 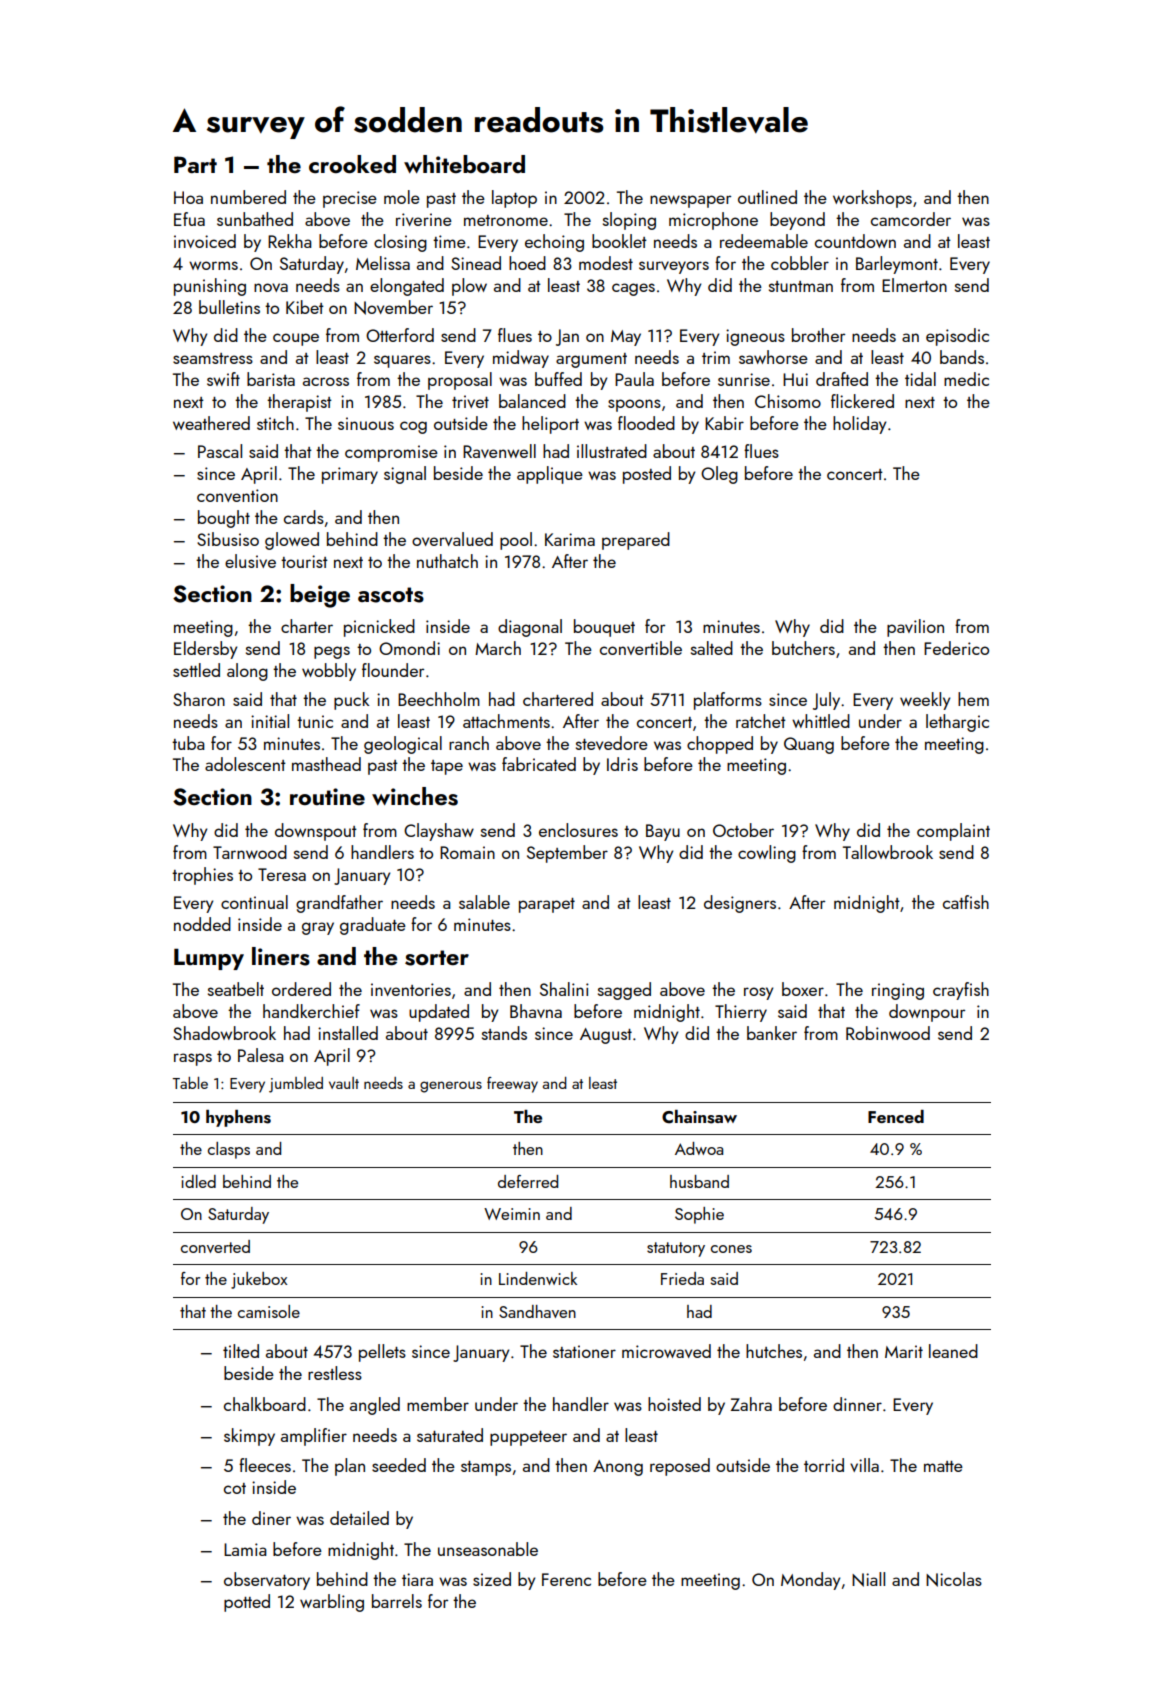 I want to click on statutory, so click(x=676, y=1249).
